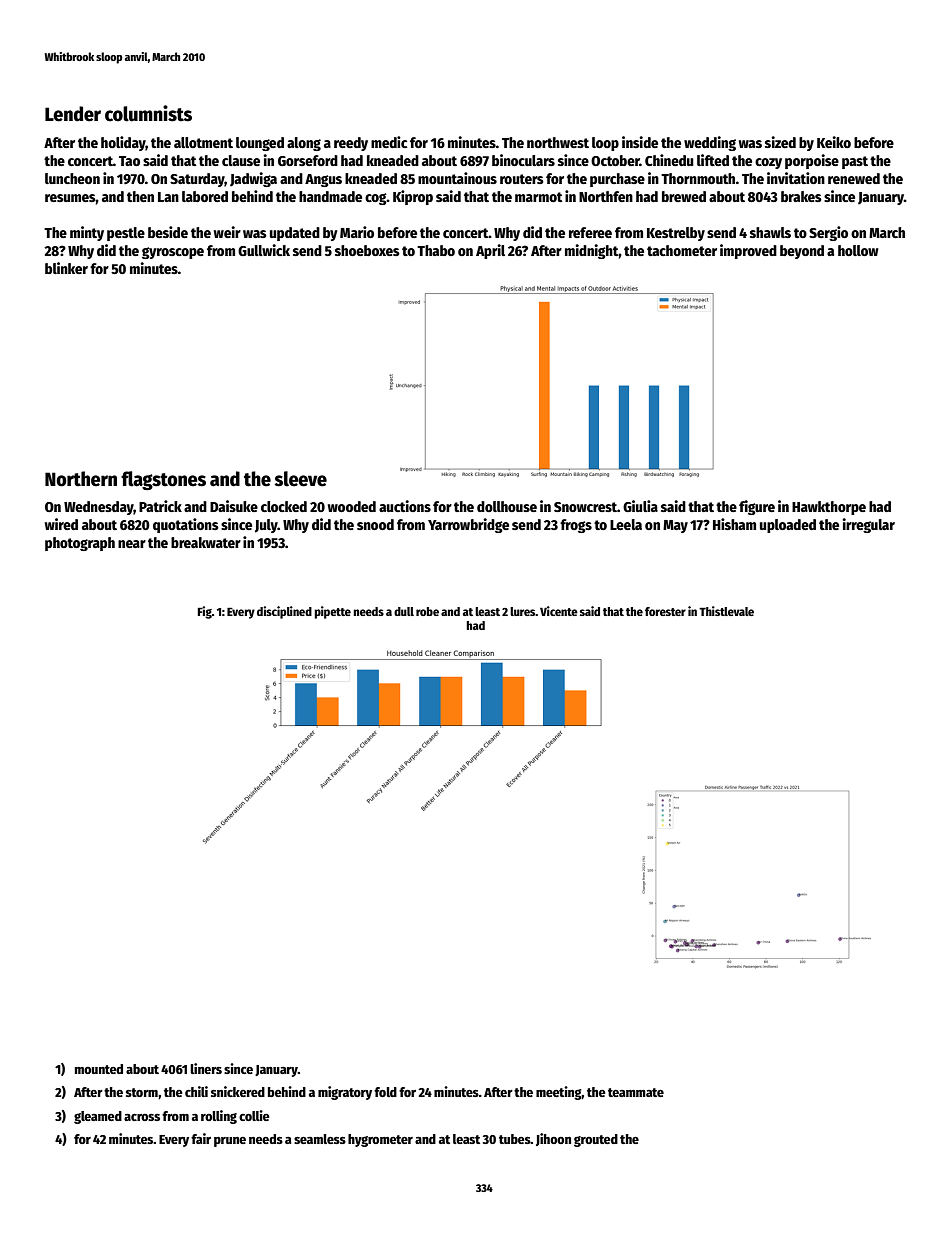 The height and width of the document is (1233, 952). What do you see at coordinates (559, 1093) in the document?
I see `meeting` at bounding box center [559, 1093].
